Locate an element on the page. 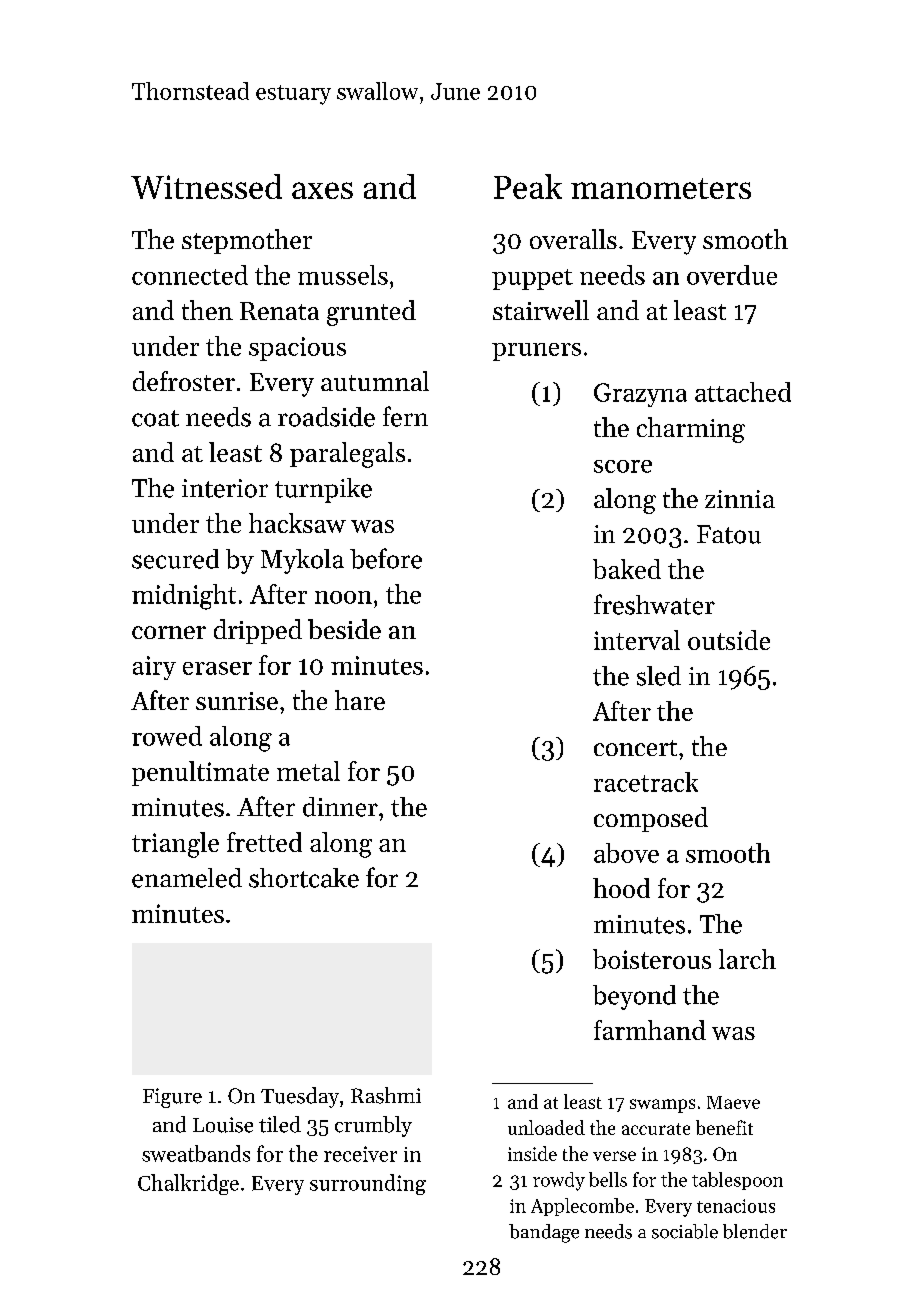  baked is located at coordinates (627, 569).
